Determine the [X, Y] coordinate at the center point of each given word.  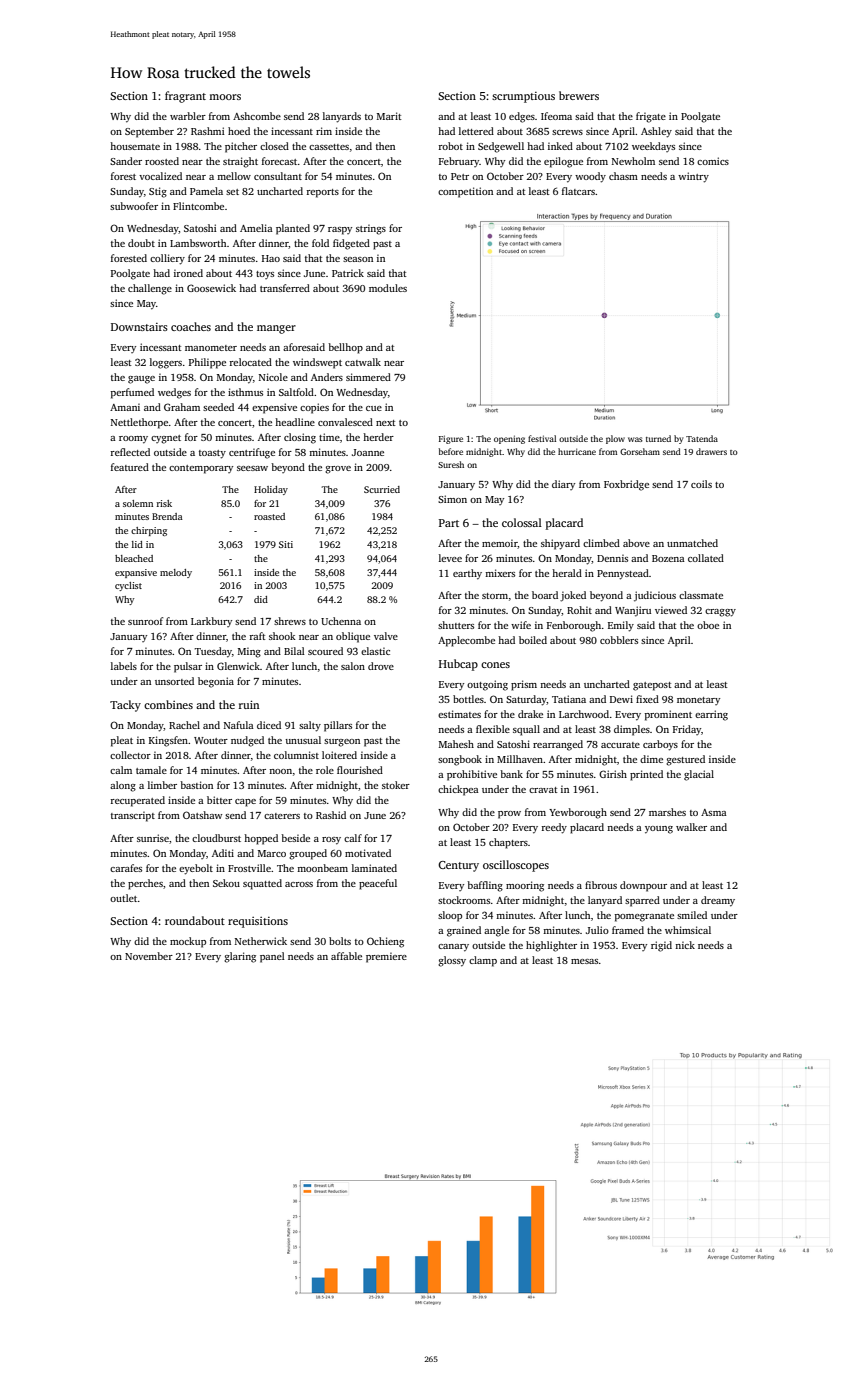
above [636, 543]
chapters [508, 843]
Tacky [125, 706]
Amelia [256, 228]
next [386, 423]
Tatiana [569, 699]
